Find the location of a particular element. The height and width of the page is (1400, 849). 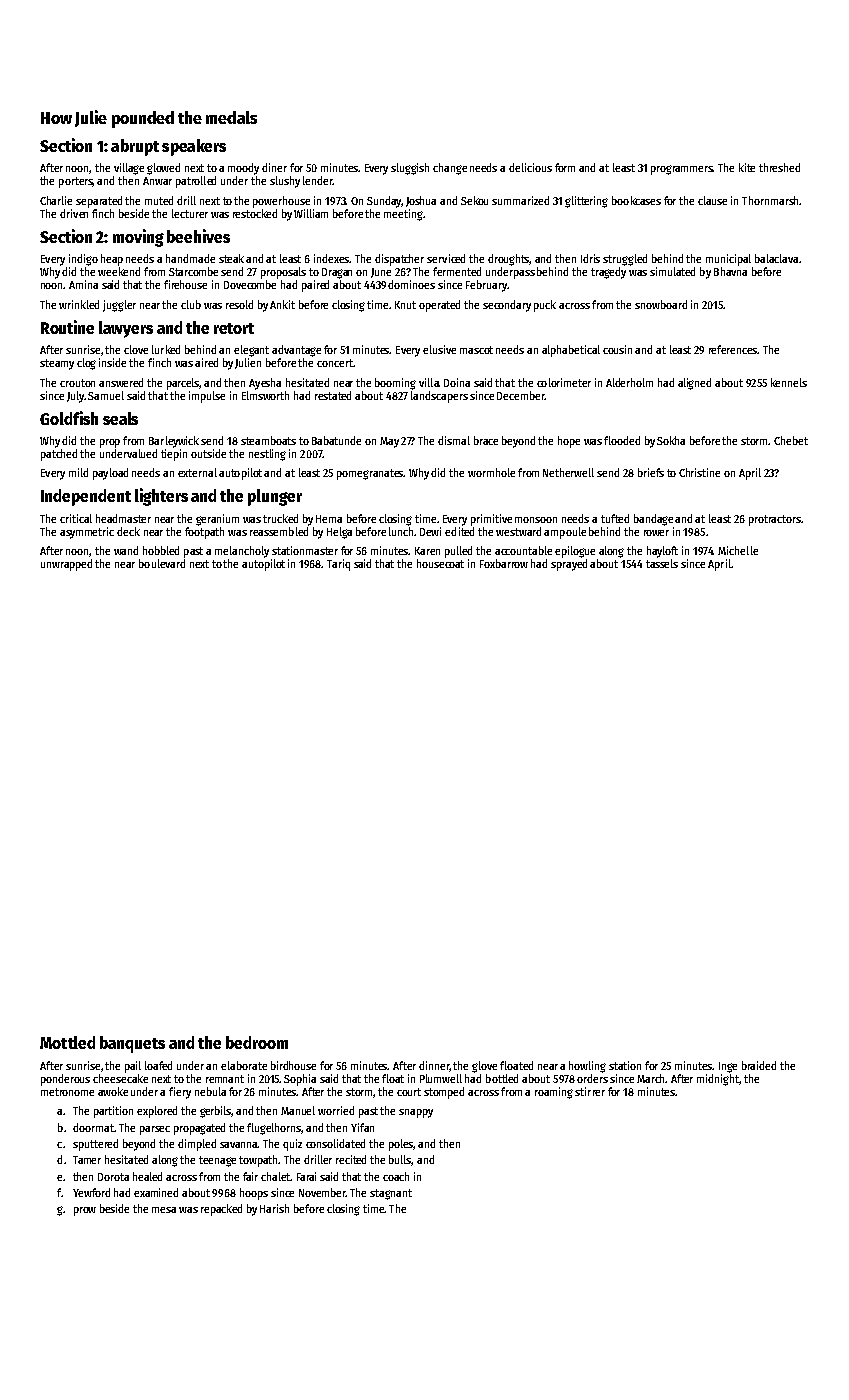

repacked is located at coordinates (221, 1210).
